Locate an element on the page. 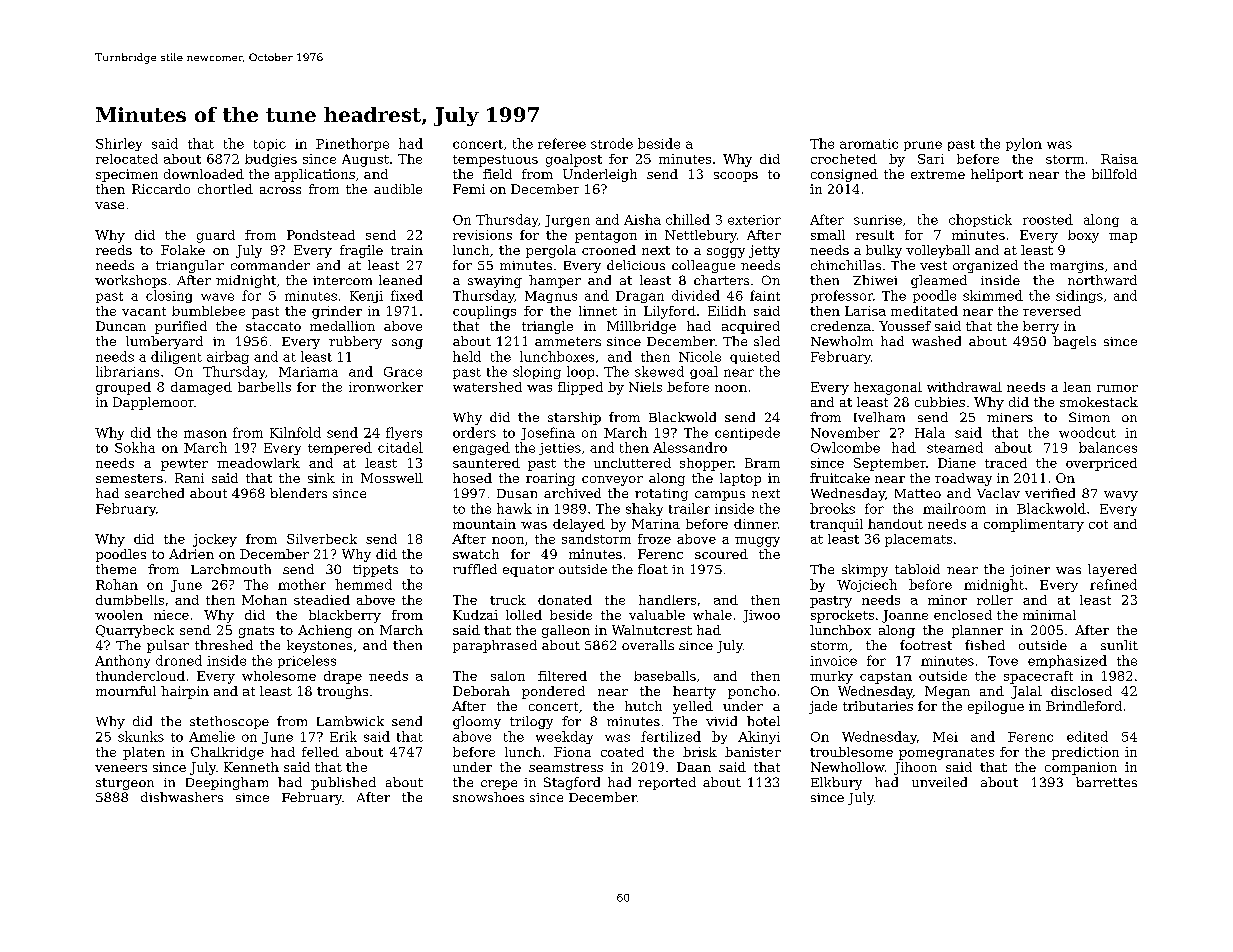 Image resolution: width=1233 pixels, height=952 pixels. disclosed is located at coordinates (1081, 691).
